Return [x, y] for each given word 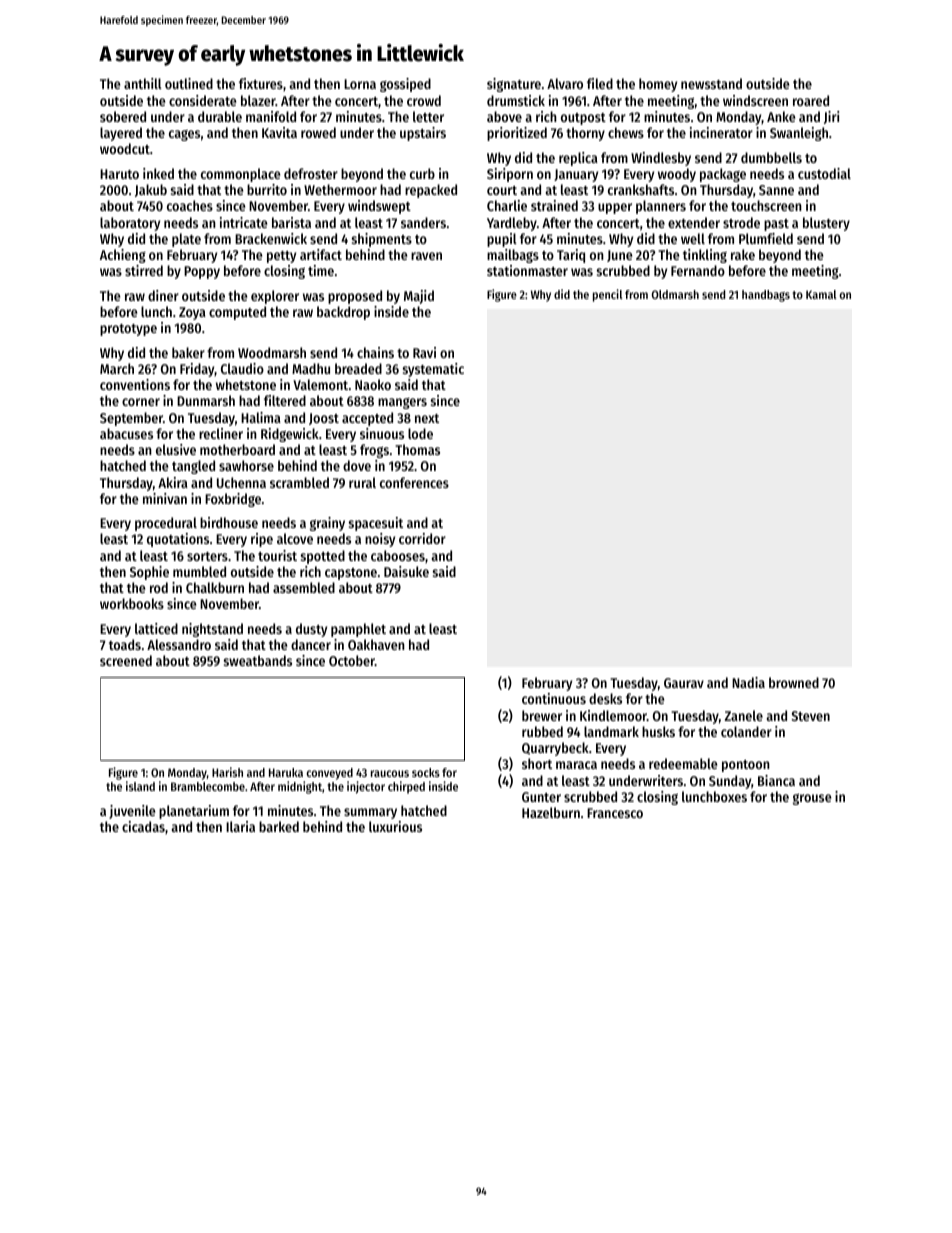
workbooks [132, 603]
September [131, 419]
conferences [414, 482]
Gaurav [684, 683]
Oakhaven [376, 644]
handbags [766, 296]
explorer [275, 297]
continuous [554, 698]
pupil [502, 240]
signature [514, 85]
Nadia [748, 682]
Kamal [821, 294]
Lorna [360, 84]
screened [126, 660]
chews [626, 132]
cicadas [143, 826]
